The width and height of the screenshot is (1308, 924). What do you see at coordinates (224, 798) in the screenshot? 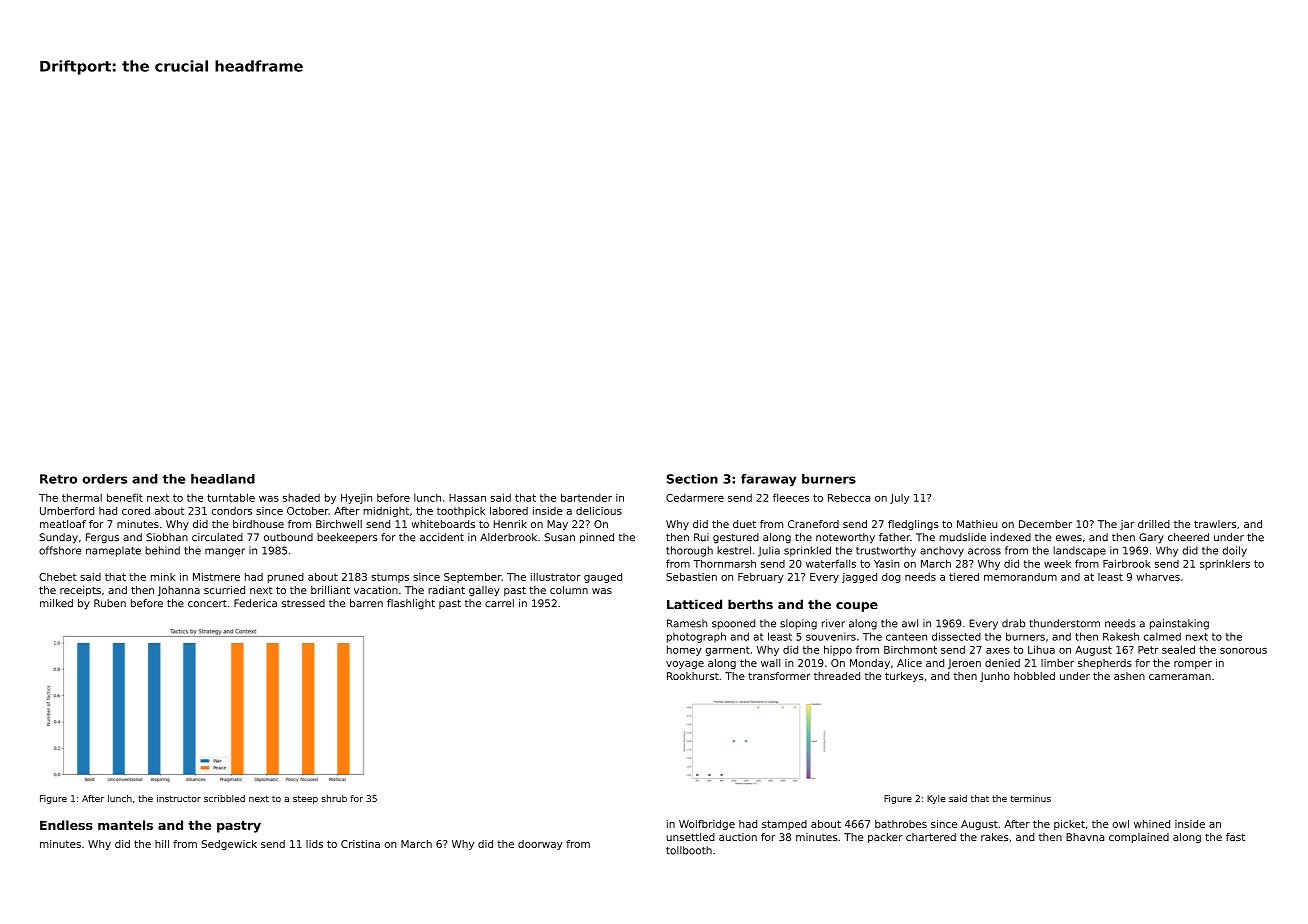
I see `scribbled` at bounding box center [224, 798].
